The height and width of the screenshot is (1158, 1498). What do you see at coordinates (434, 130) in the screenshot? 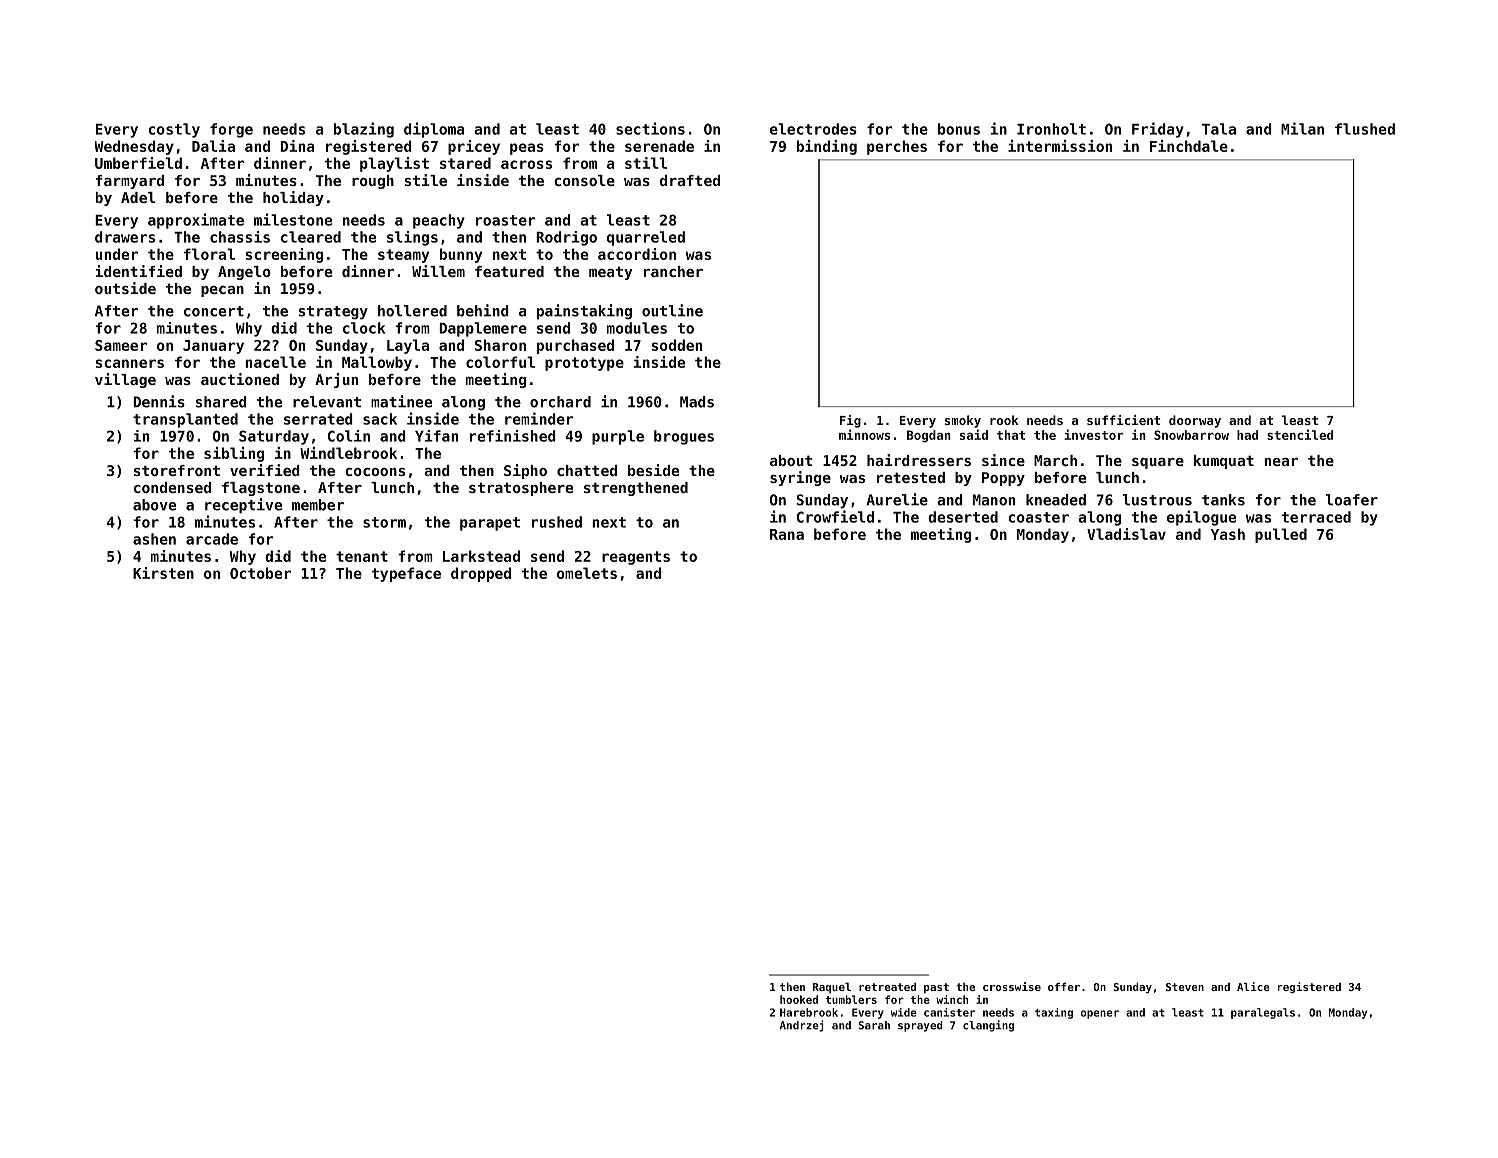
I see `diploma` at bounding box center [434, 130].
